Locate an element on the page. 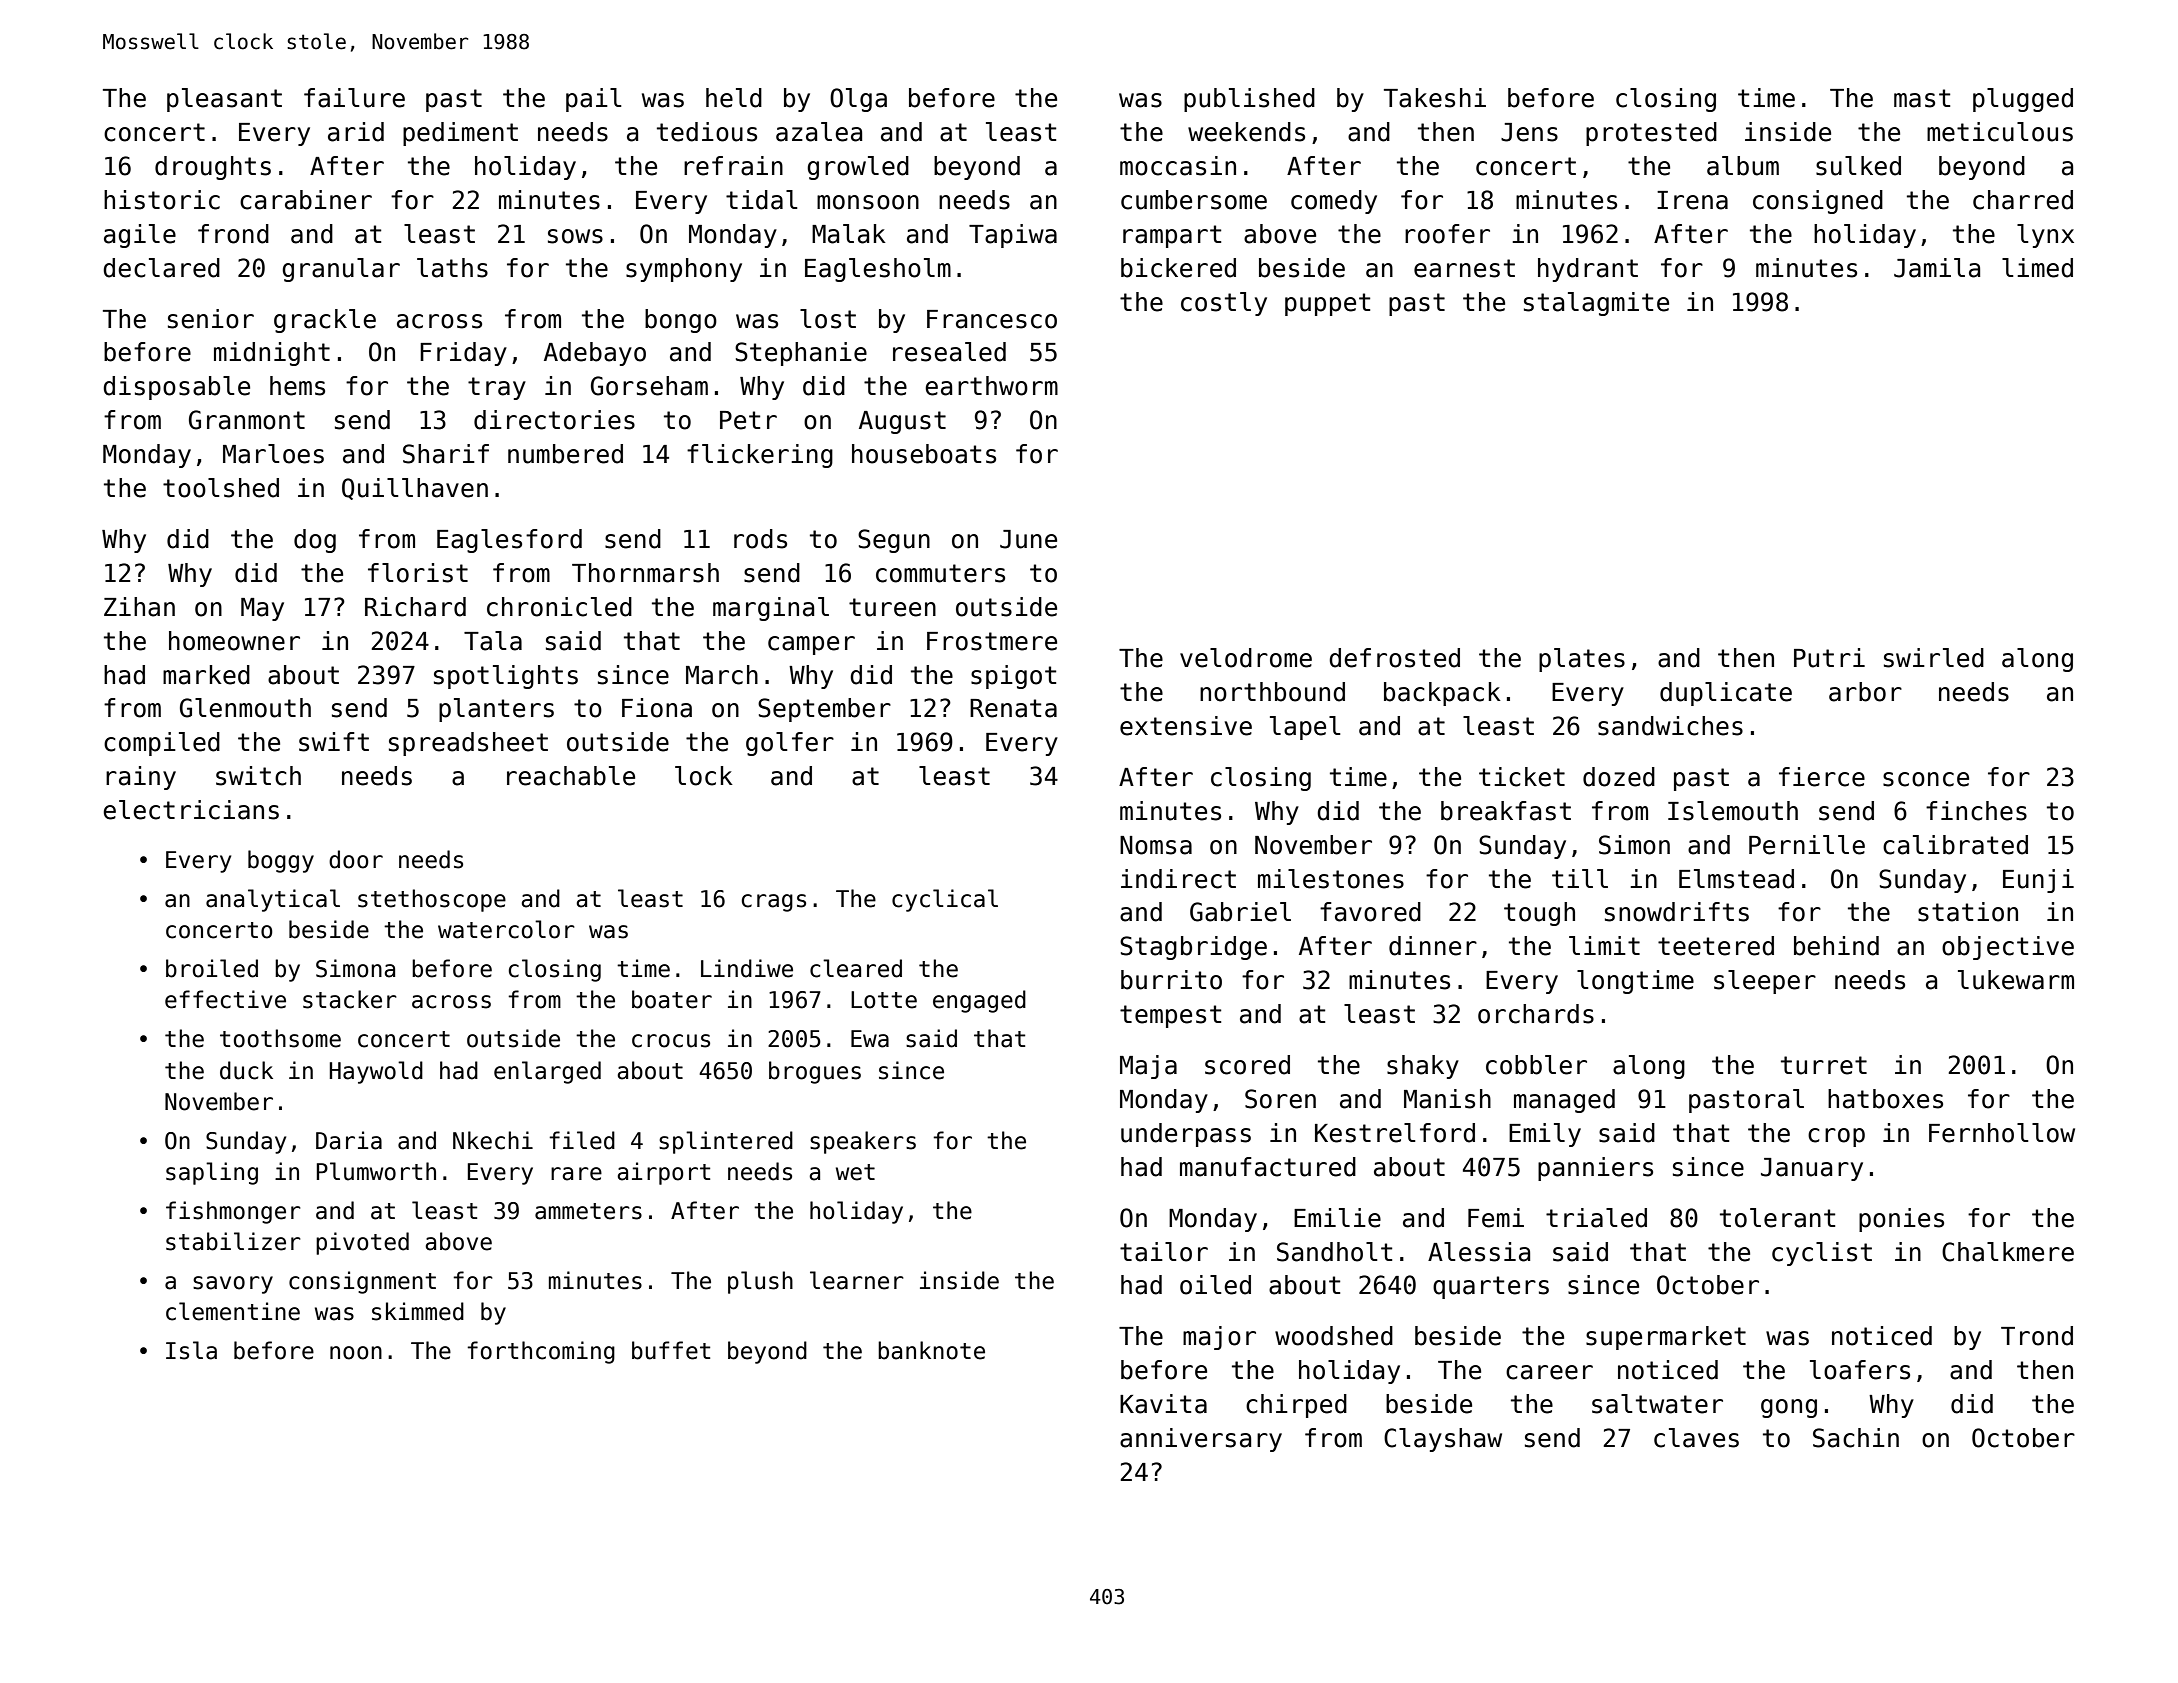 The width and height of the page is (2178, 1683). carabiner is located at coordinates (306, 200).
